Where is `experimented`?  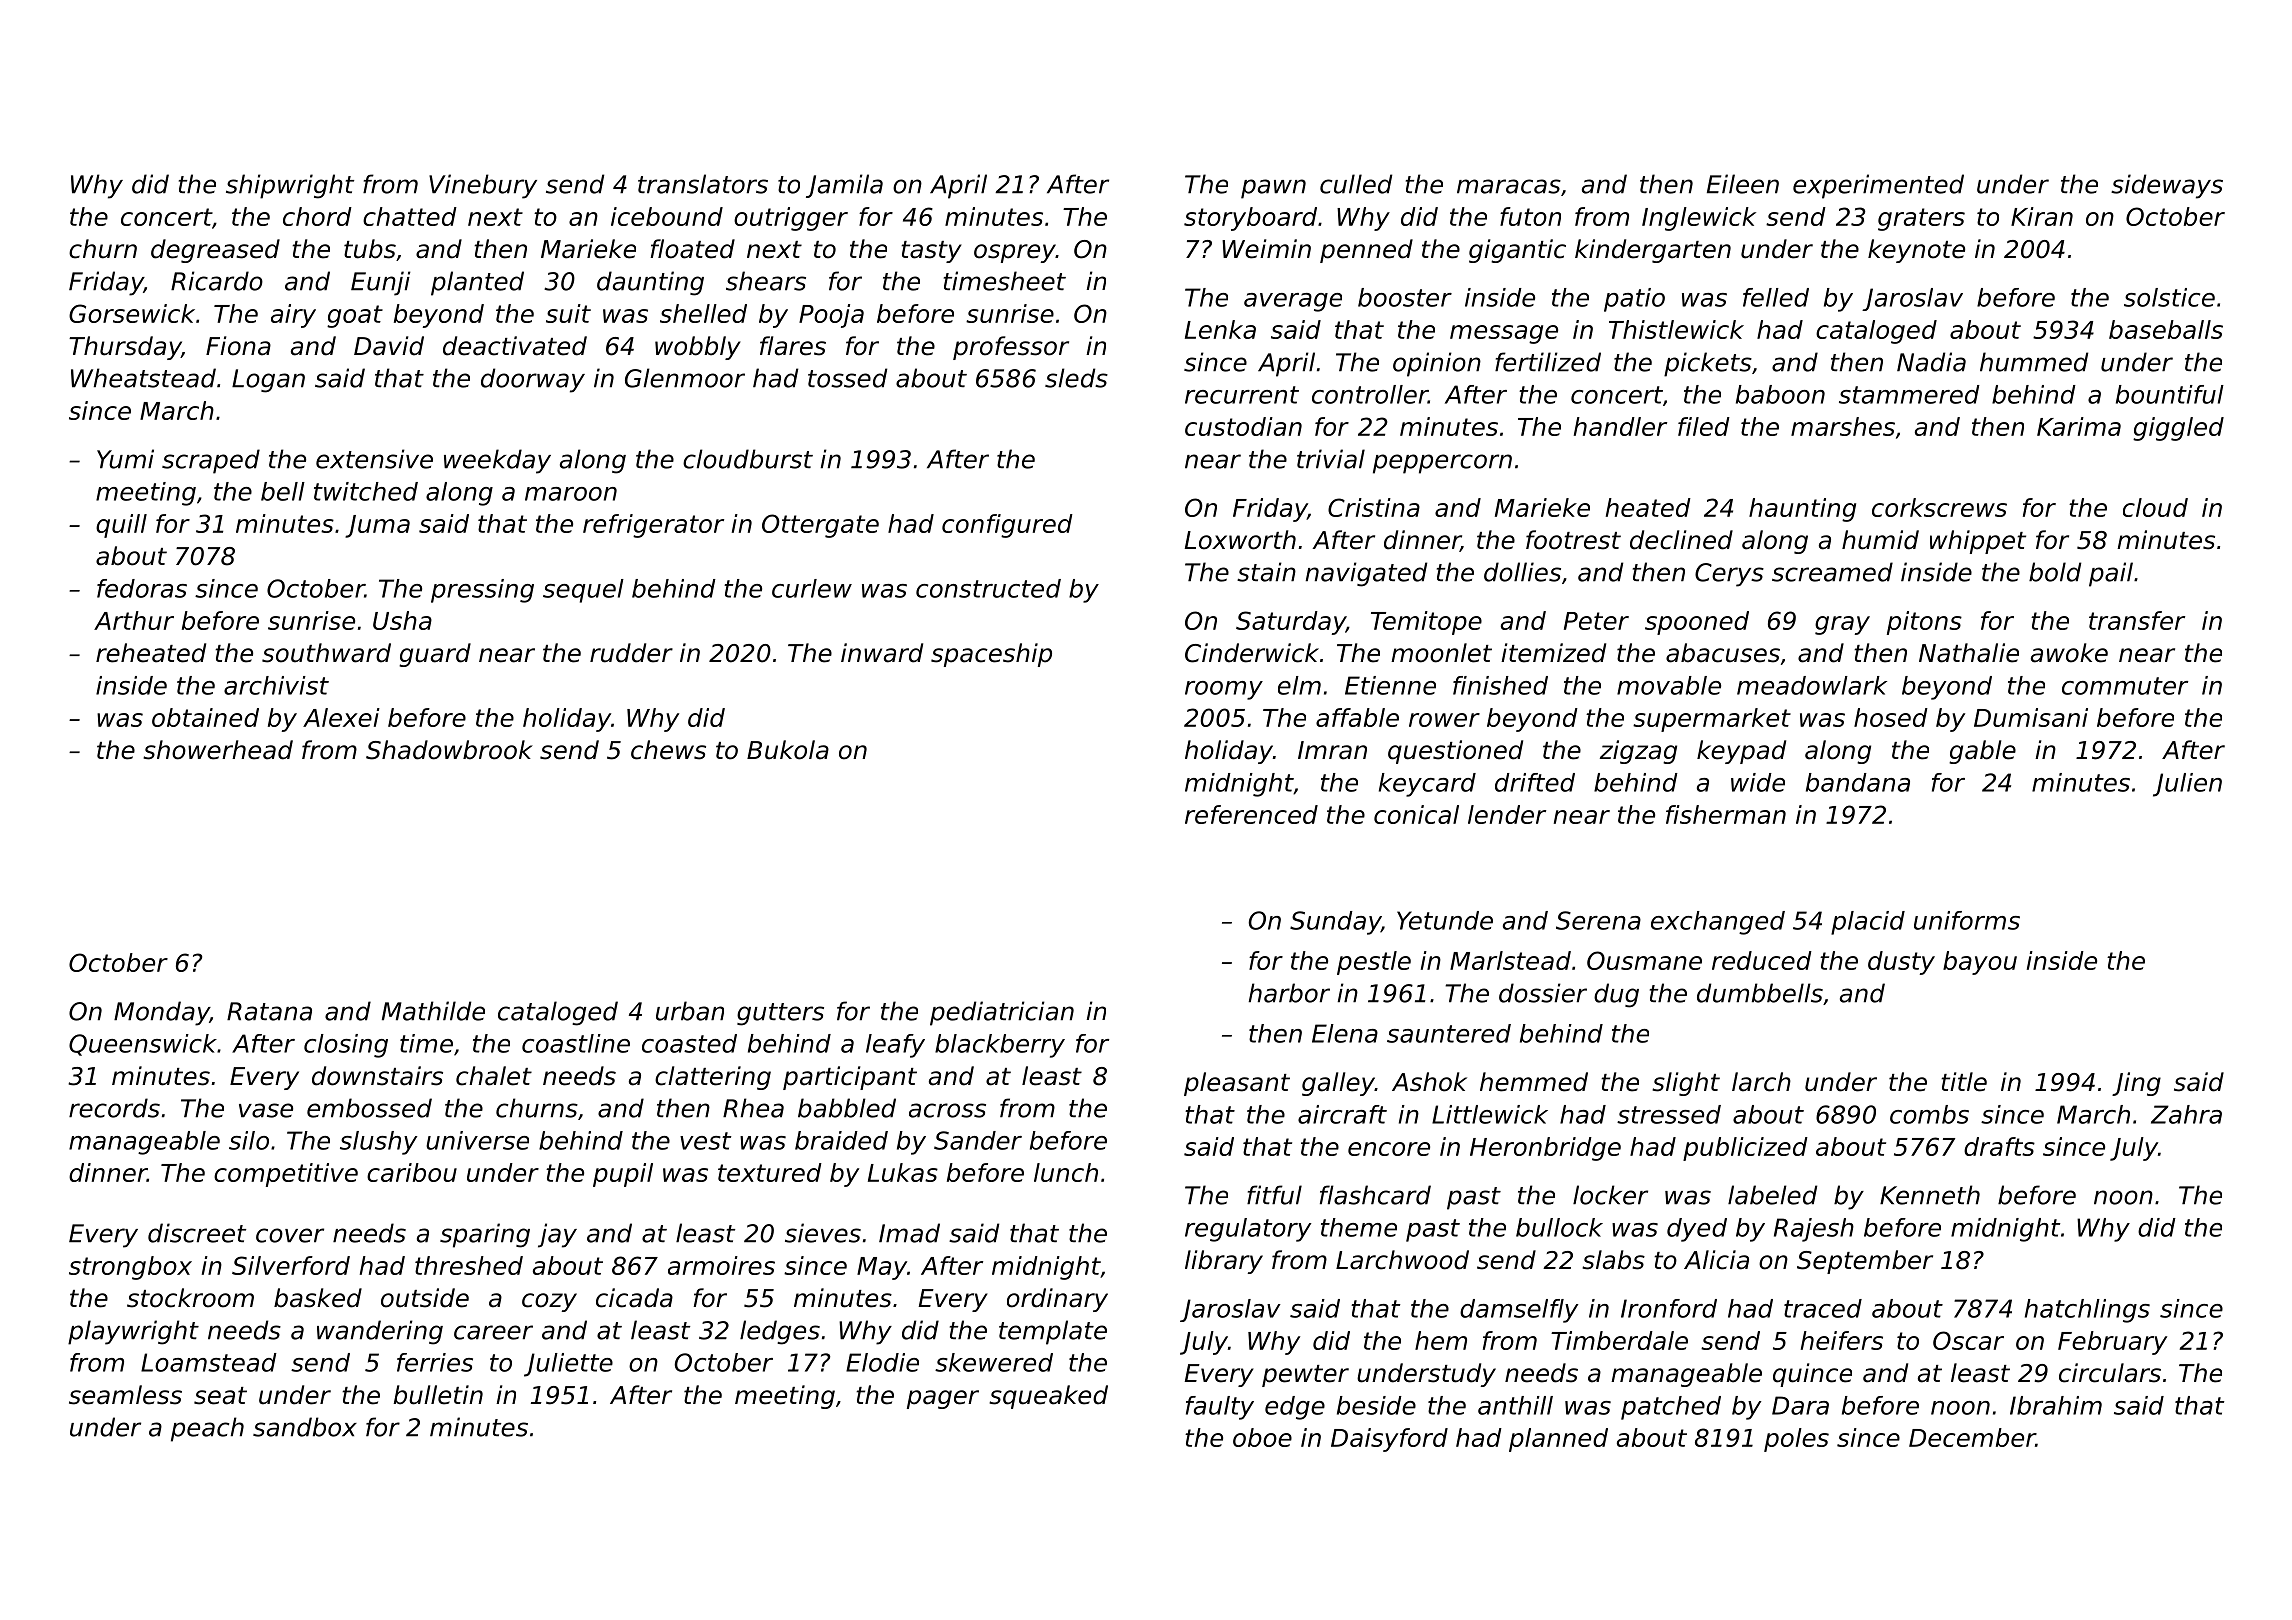
experimented is located at coordinates (1878, 186).
